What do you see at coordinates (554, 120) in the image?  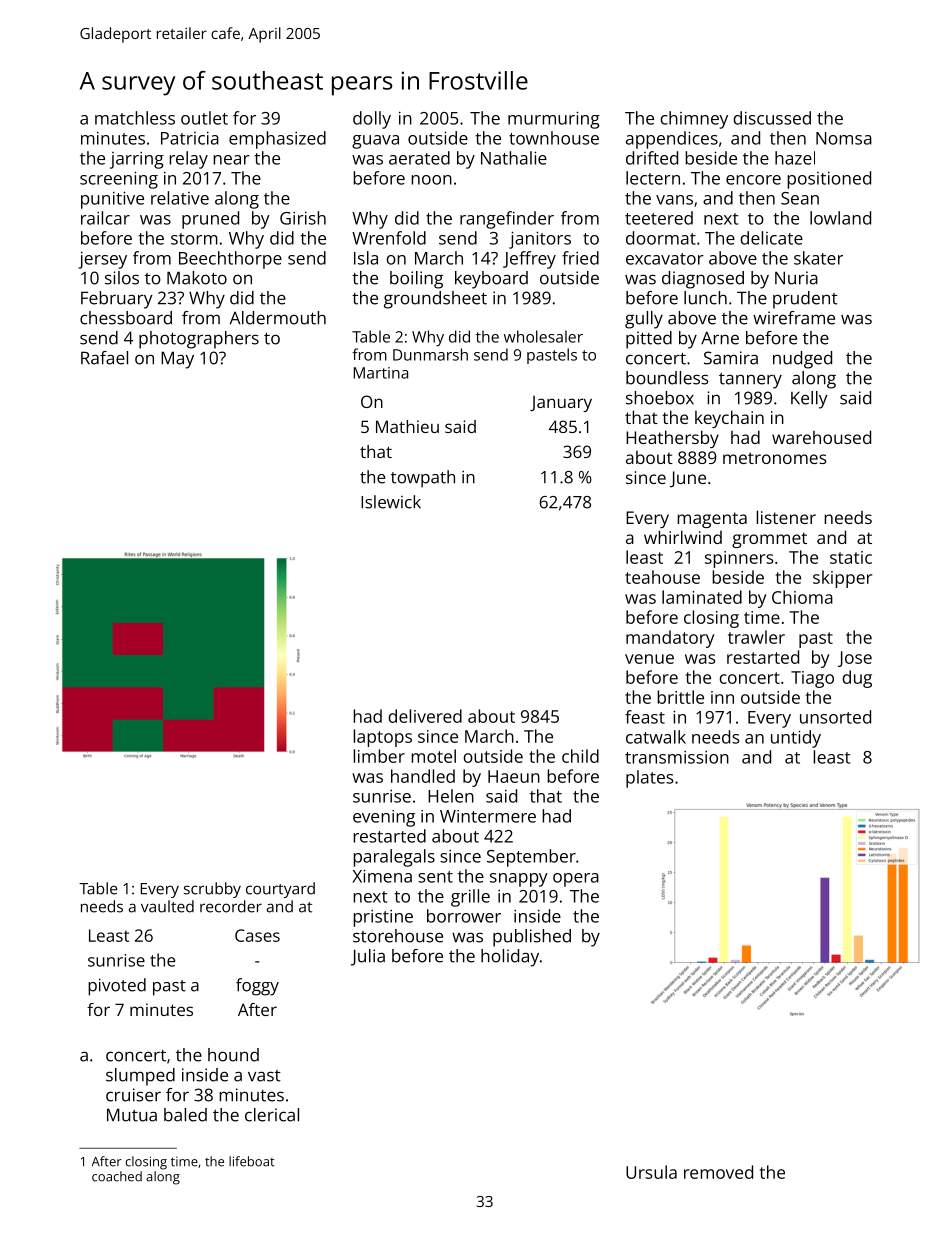 I see `murmuring` at bounding box center [554, 120].
